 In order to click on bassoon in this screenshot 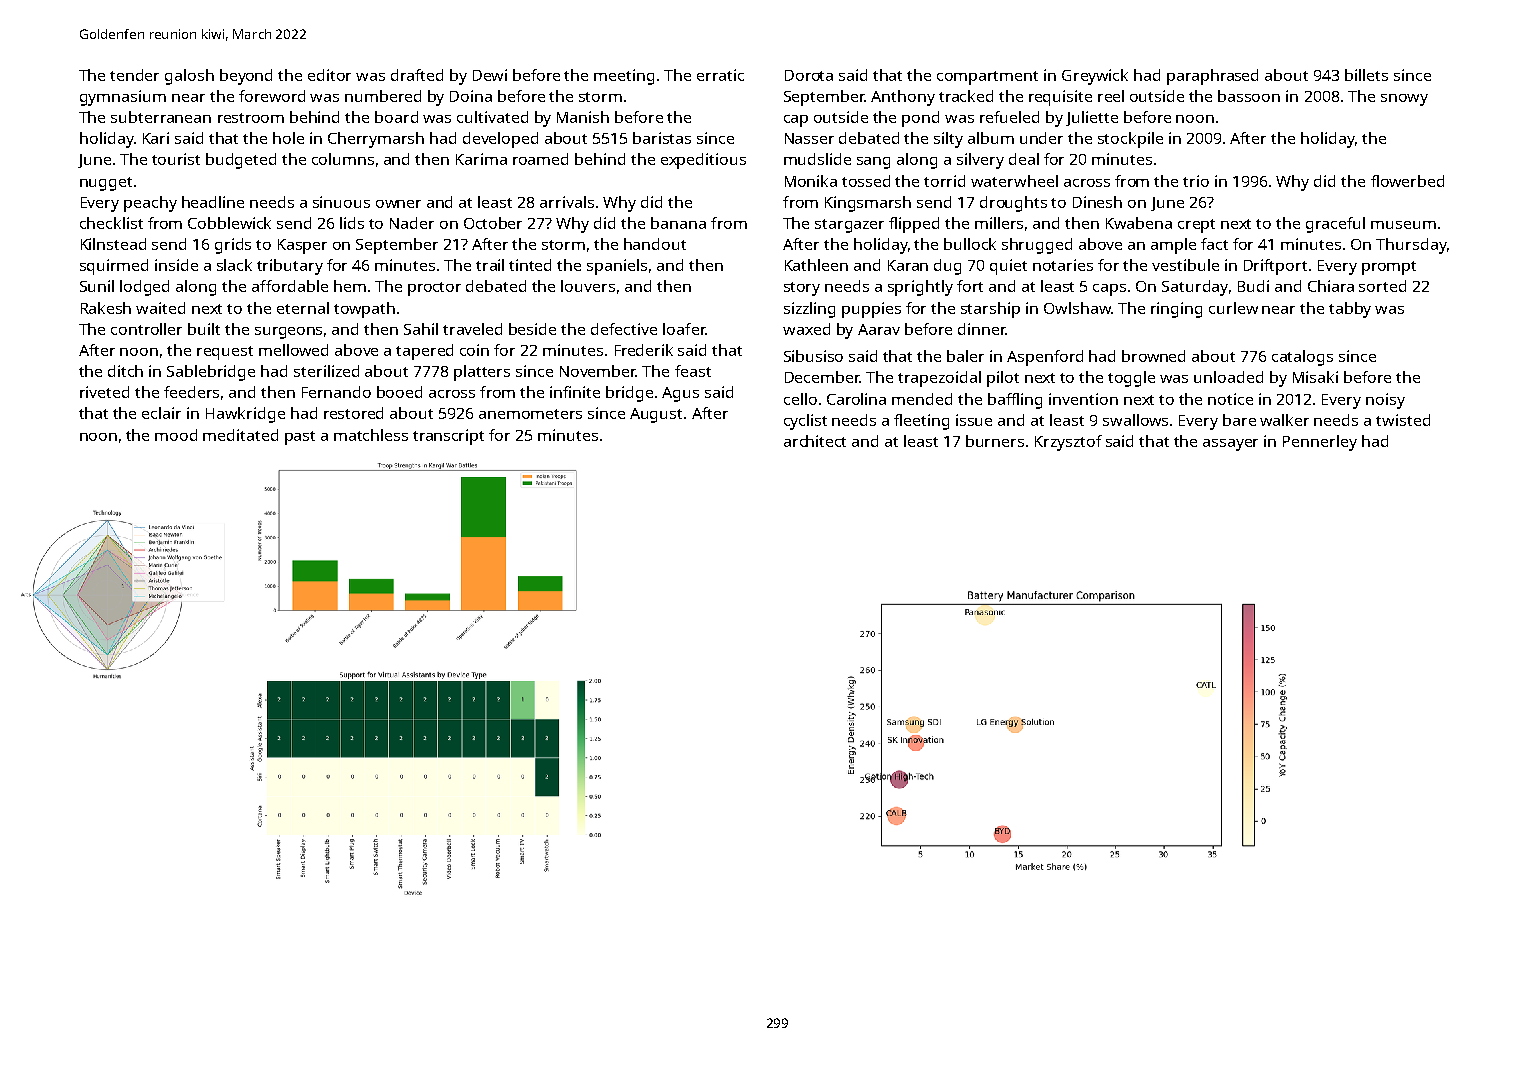, I will do `click(1249, 96)`.
